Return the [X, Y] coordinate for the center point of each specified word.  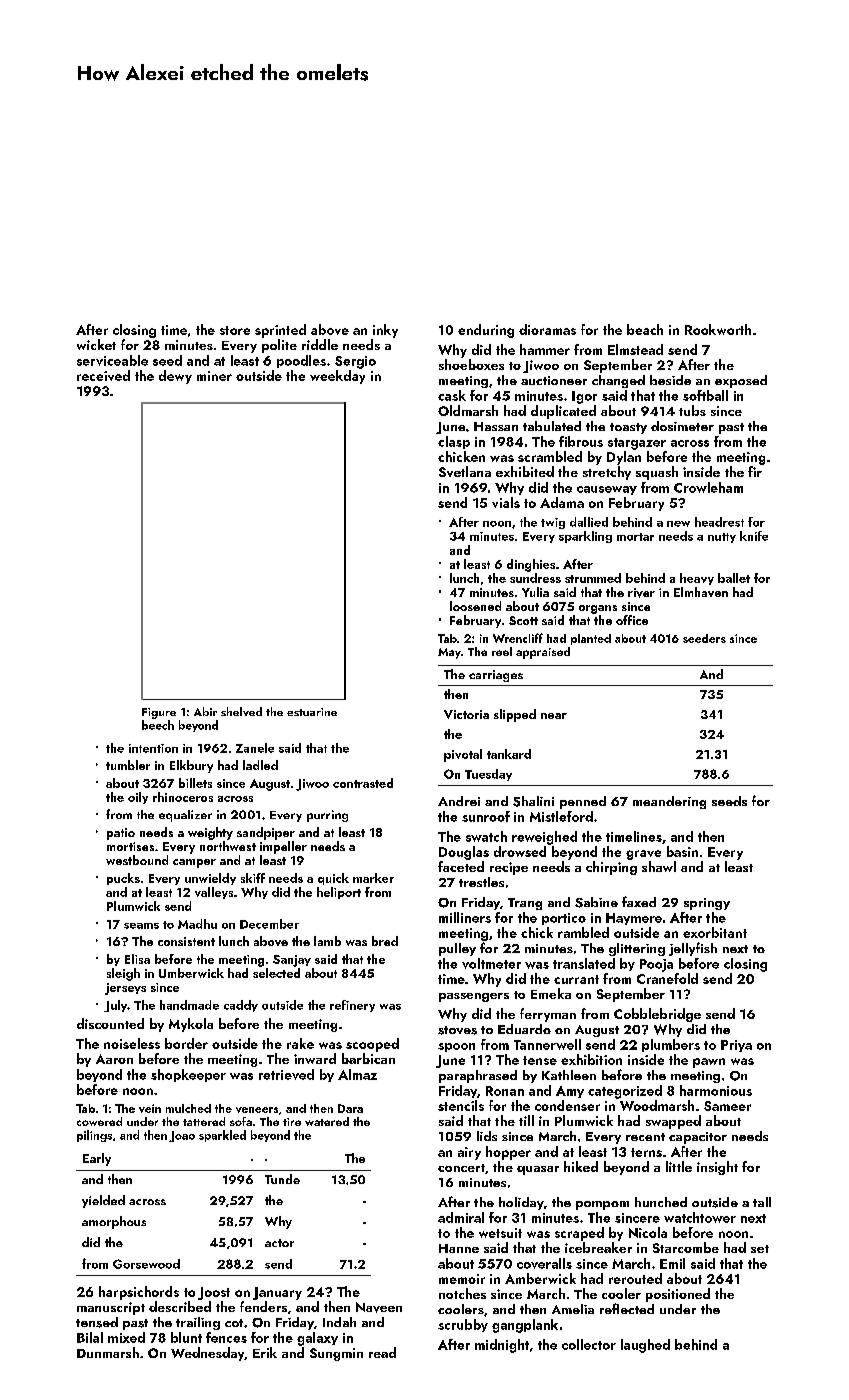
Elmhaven [701, 592]
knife [754, 536]
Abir [205, 711]
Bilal [90, 1337]
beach [645, 329]
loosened [475, 606]
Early [97, 1159]
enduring [486, 331]
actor [279, 1243]
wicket [96, 344]
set [760, 1249]
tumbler [128, 765]
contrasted [363, 783]
